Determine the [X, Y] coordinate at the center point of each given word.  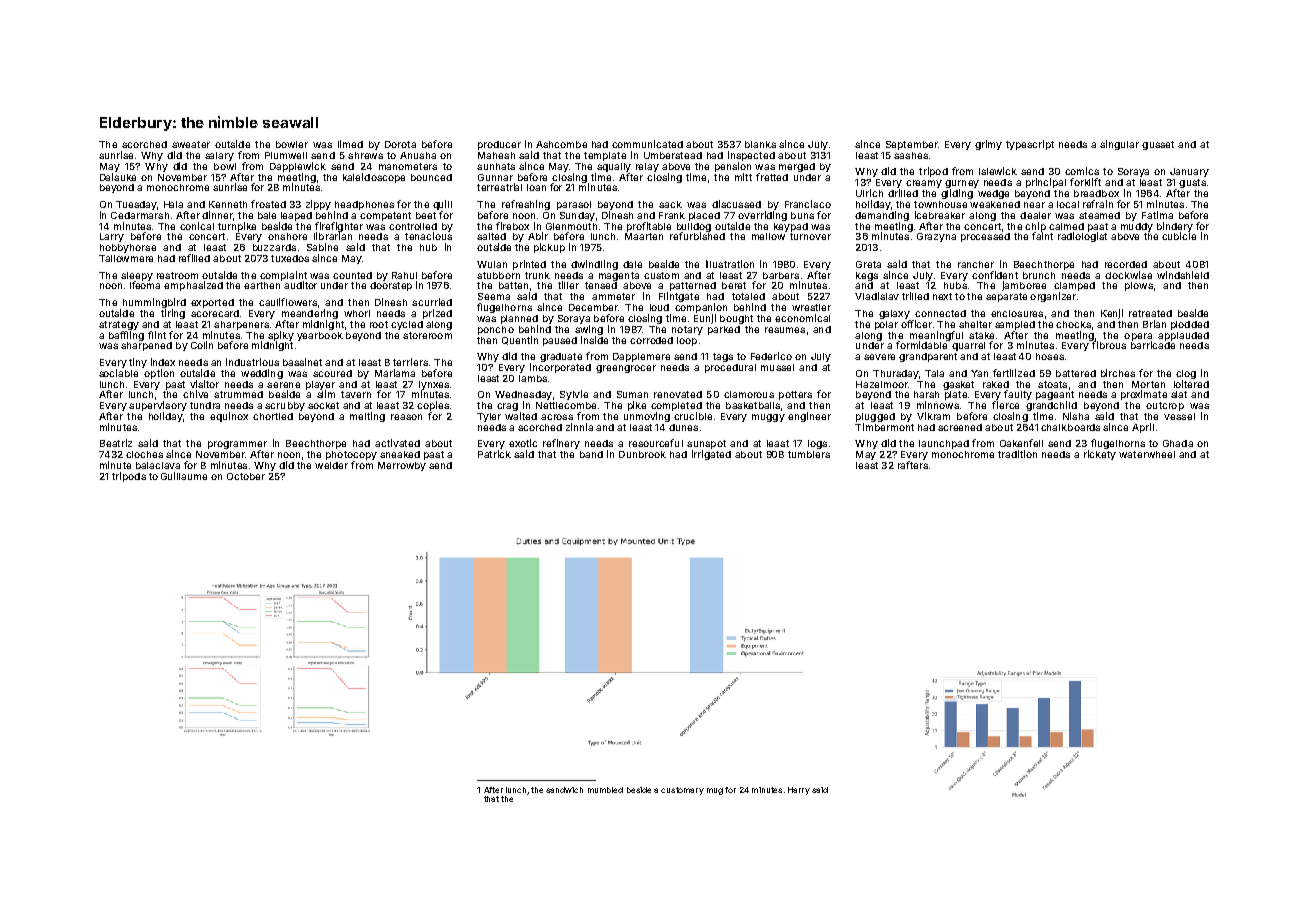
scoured [332, 373]
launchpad [944, 444]
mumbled [605, 790]
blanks [760, 144]
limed [350, 144]
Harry [799, 791]
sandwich [564, 790]
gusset [1158, 145]
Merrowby [402, 466]
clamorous [749, 394]
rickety [1100, 455]
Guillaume [184, 476]
